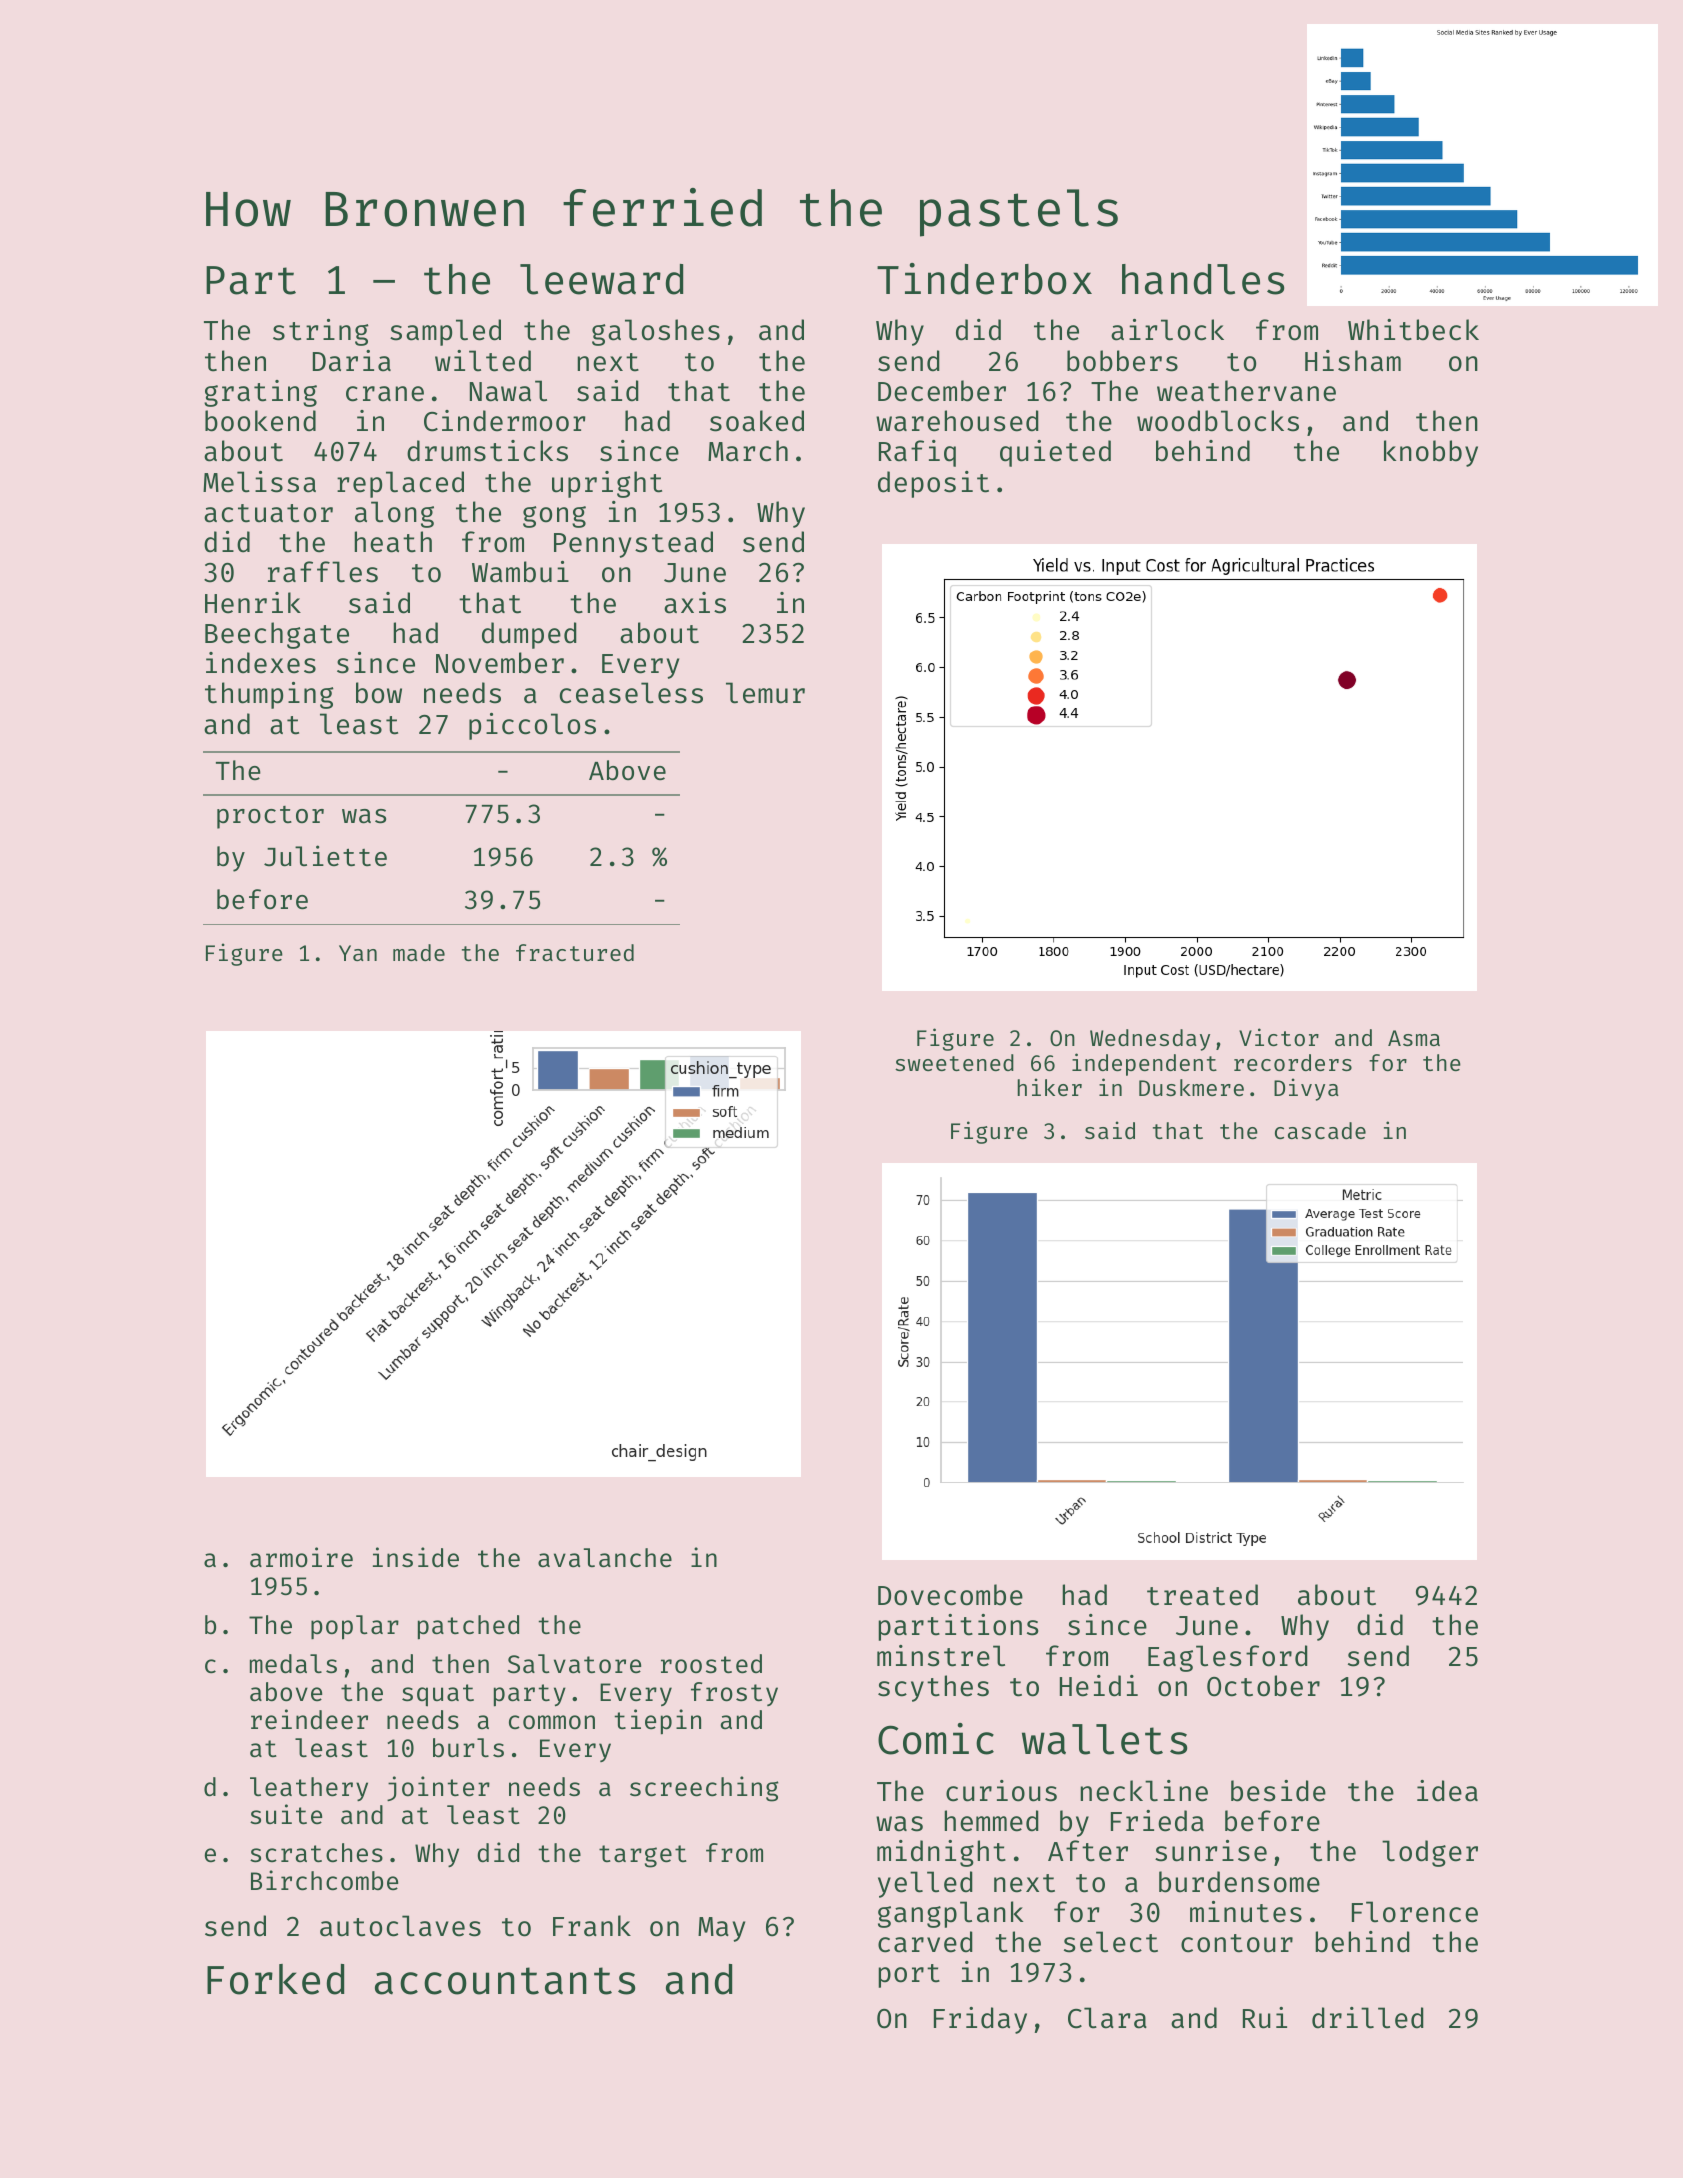 This screenshot has height=2178, width=1683. What do you see at coordinates (416, 1557) in the screenshot?
I see `inside` at bounding box center [416, 1557].
